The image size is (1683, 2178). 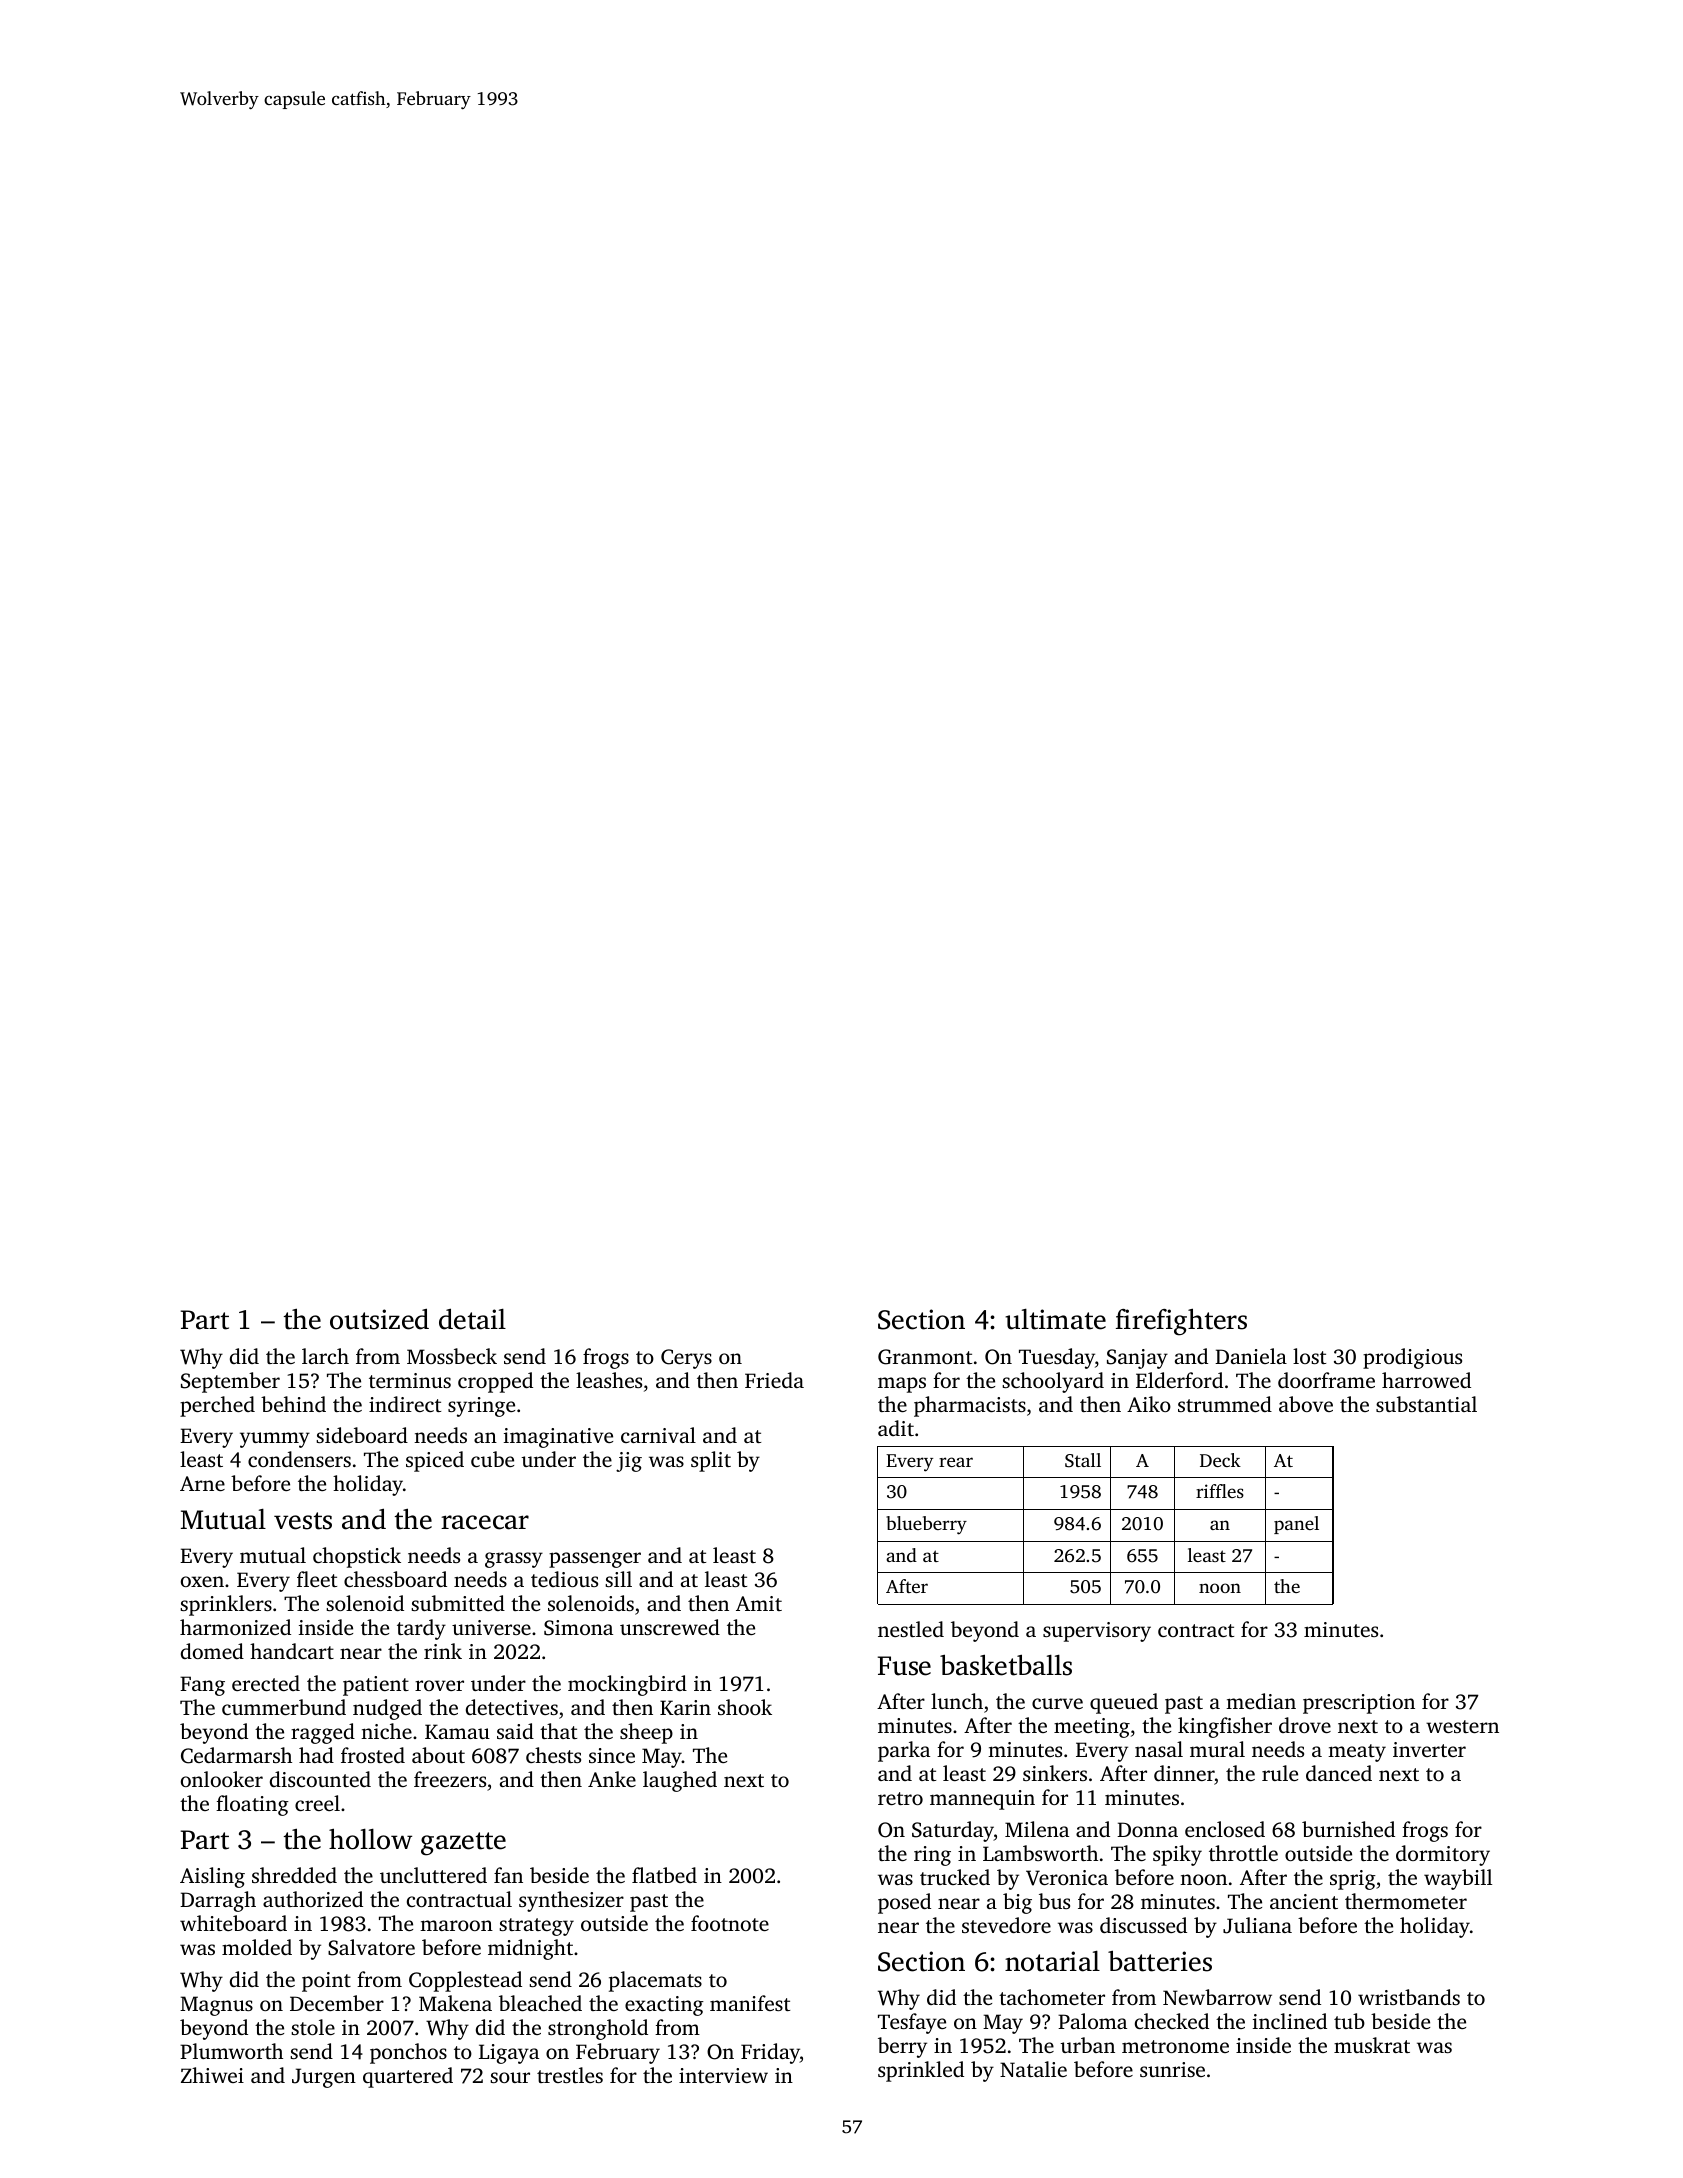 What do you see at coordinates (759, 1603) in the page?
I see `Amit` at bounding box center [759, 1603].
